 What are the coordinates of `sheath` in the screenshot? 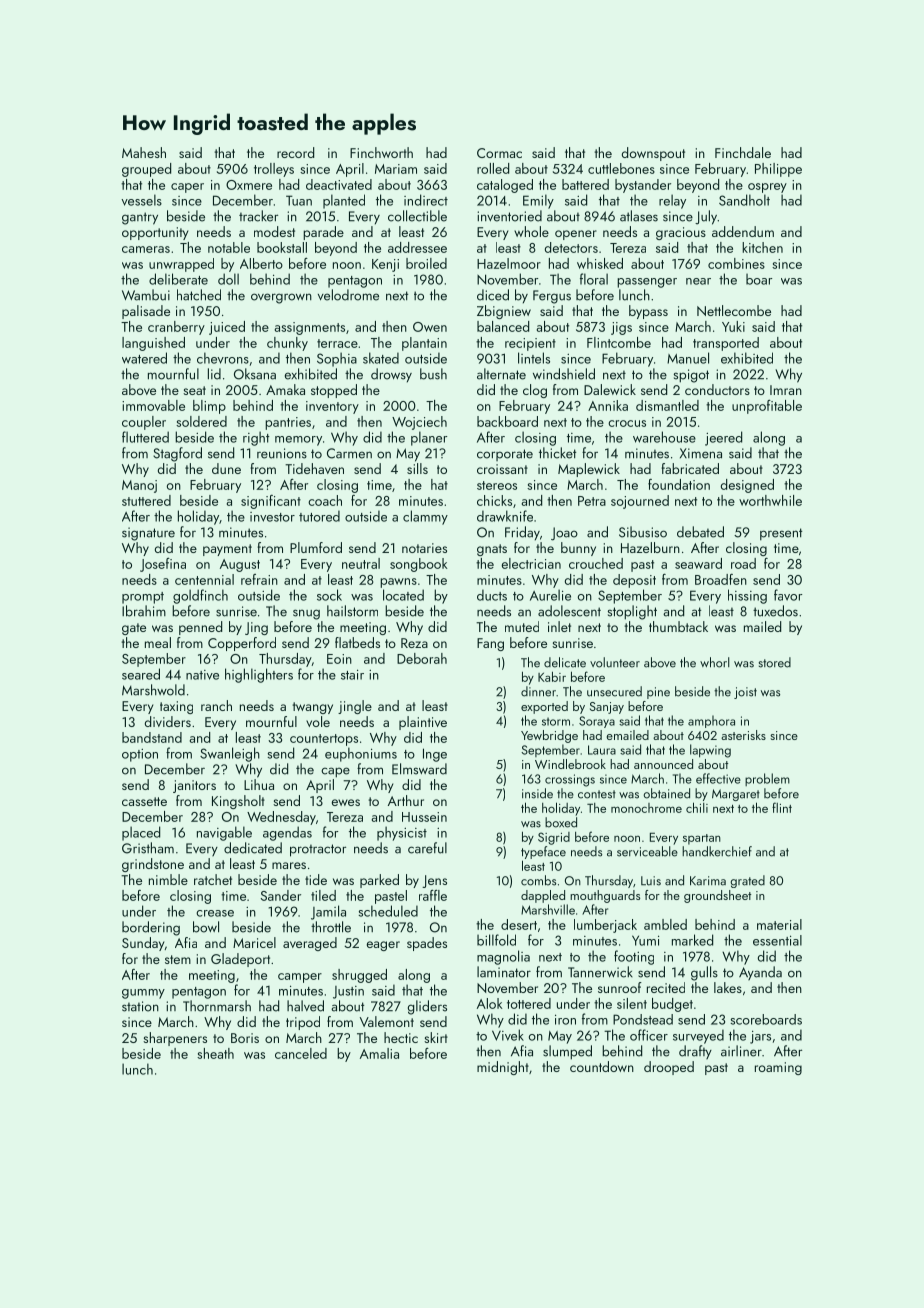 It's located at (215, 1053).
